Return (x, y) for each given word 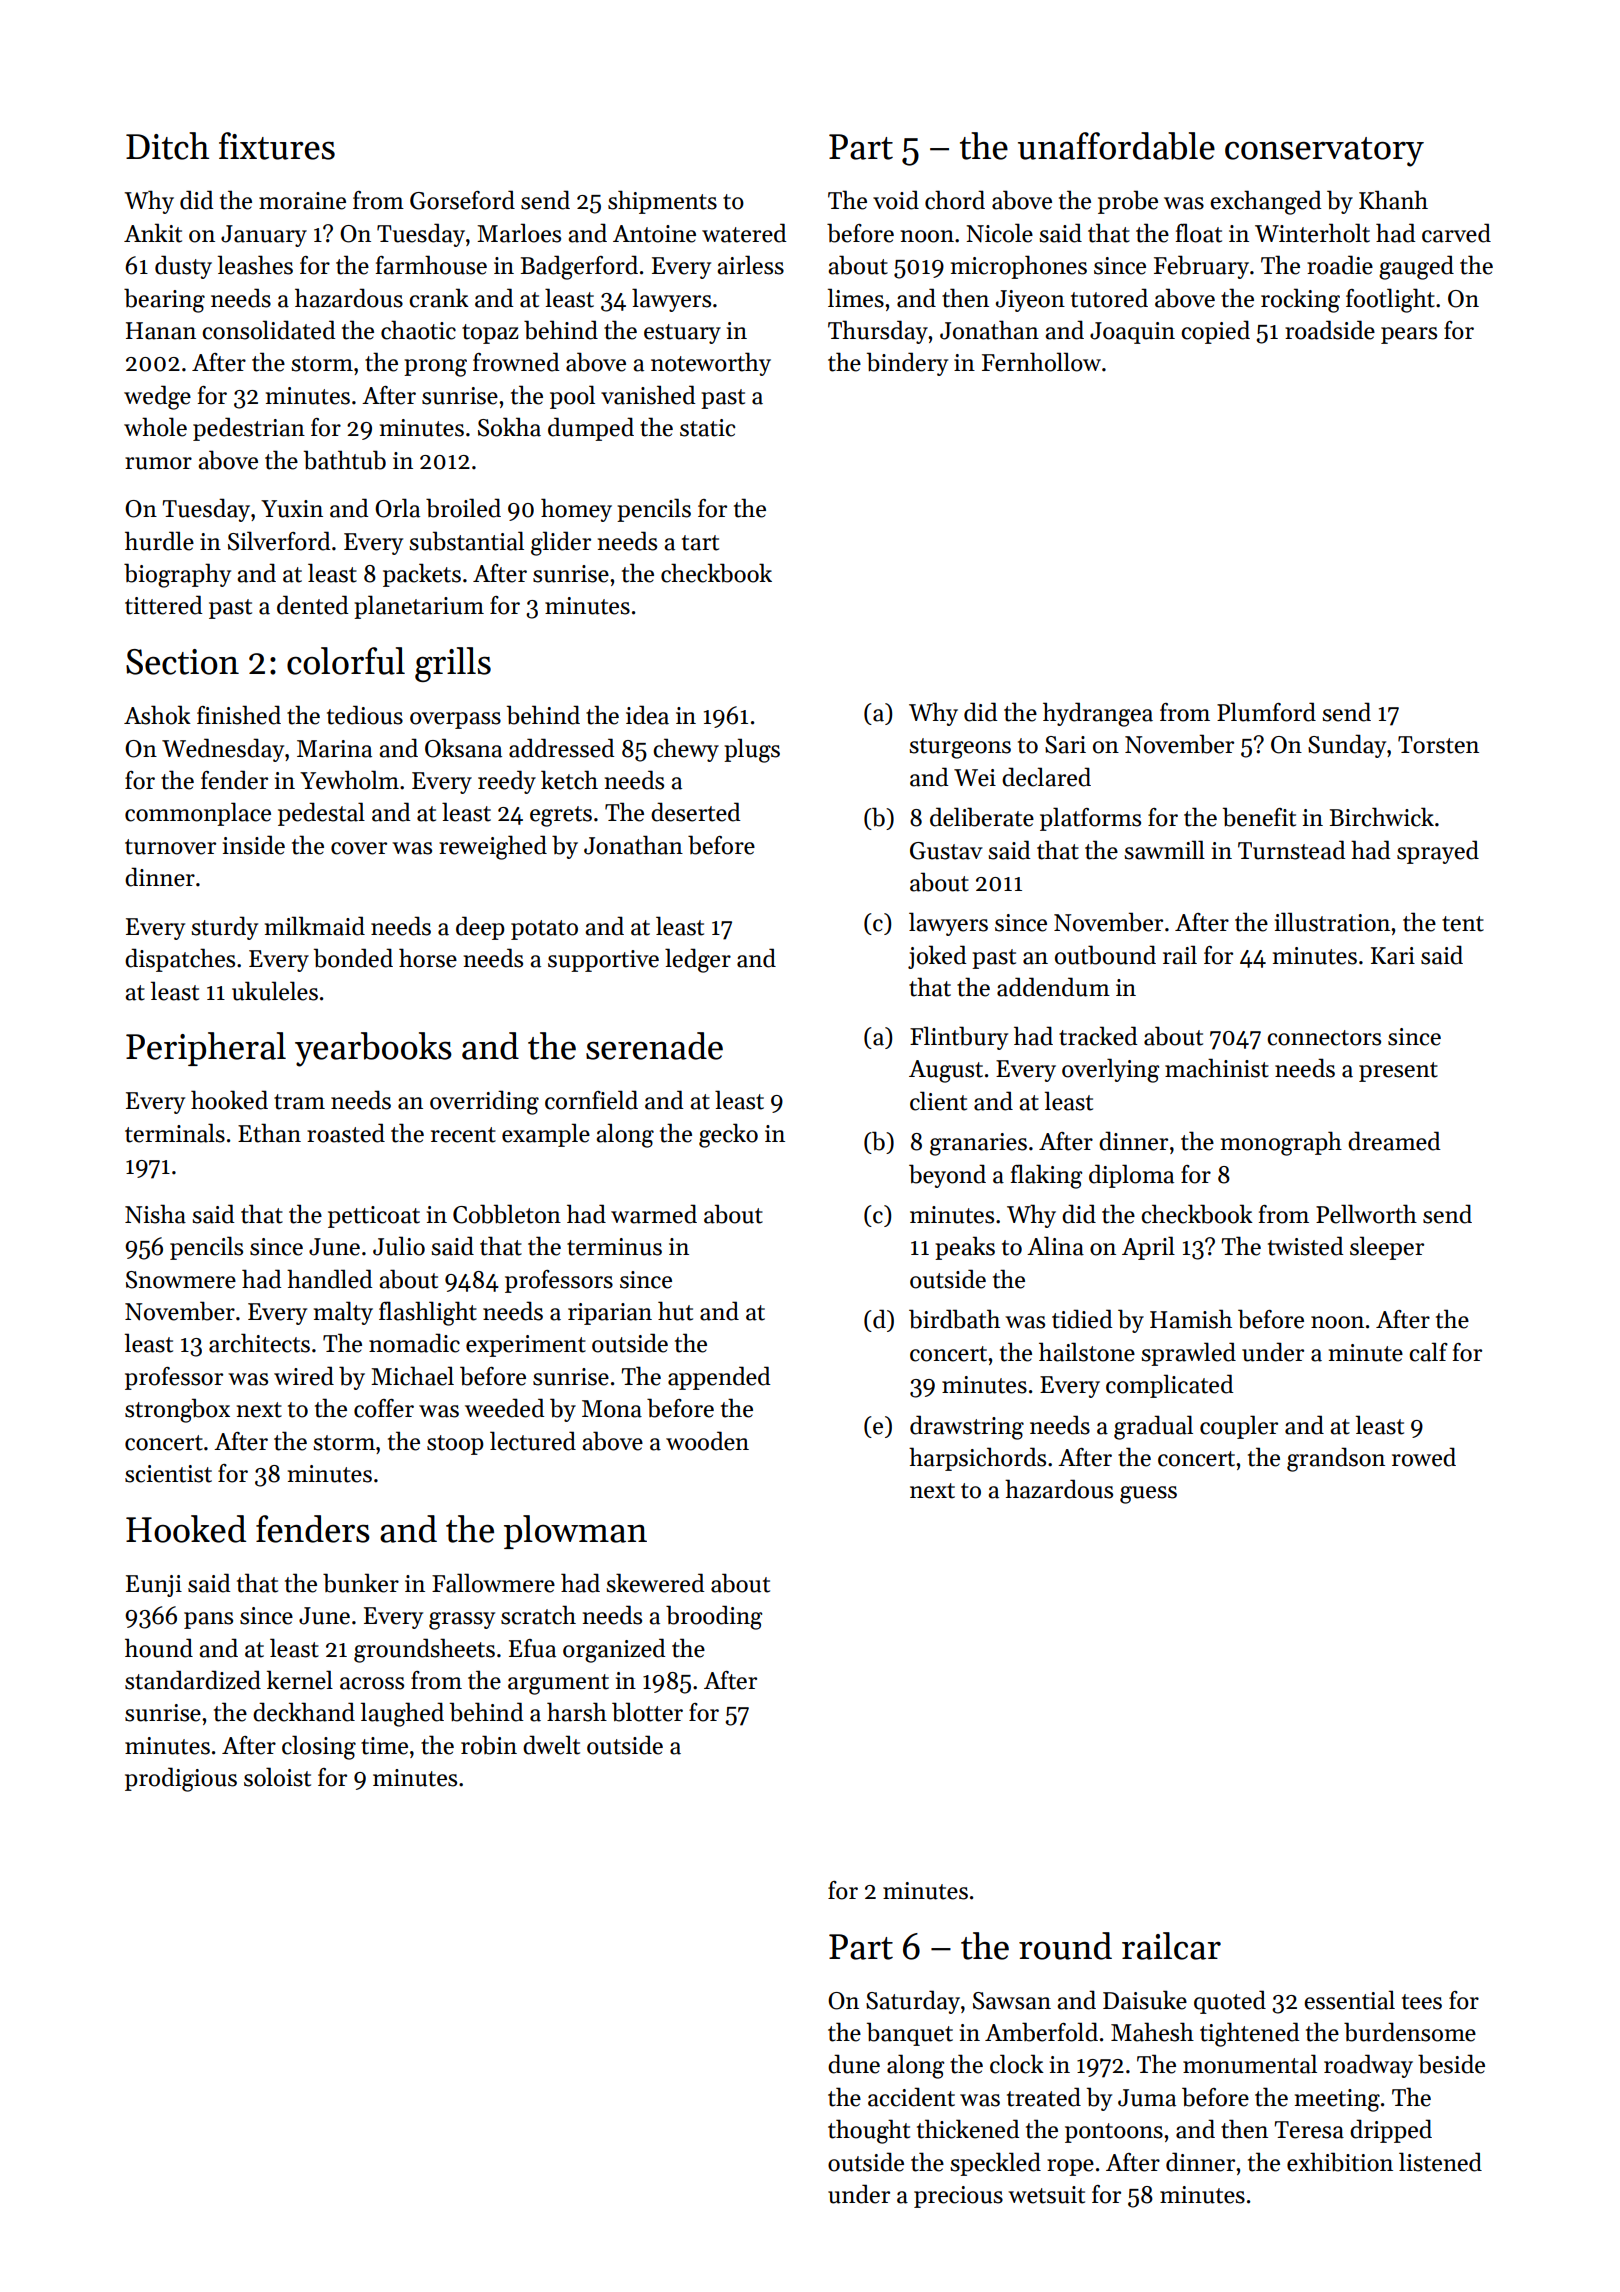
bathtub (345, 460)
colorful (346, 661)
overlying (1110, 1070)
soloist (277, 1777)
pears (1409, 335)
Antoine (654, 234)
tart (700, 543)
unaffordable (1116, 146)
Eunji (154, 1586)
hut (675, 1311)
